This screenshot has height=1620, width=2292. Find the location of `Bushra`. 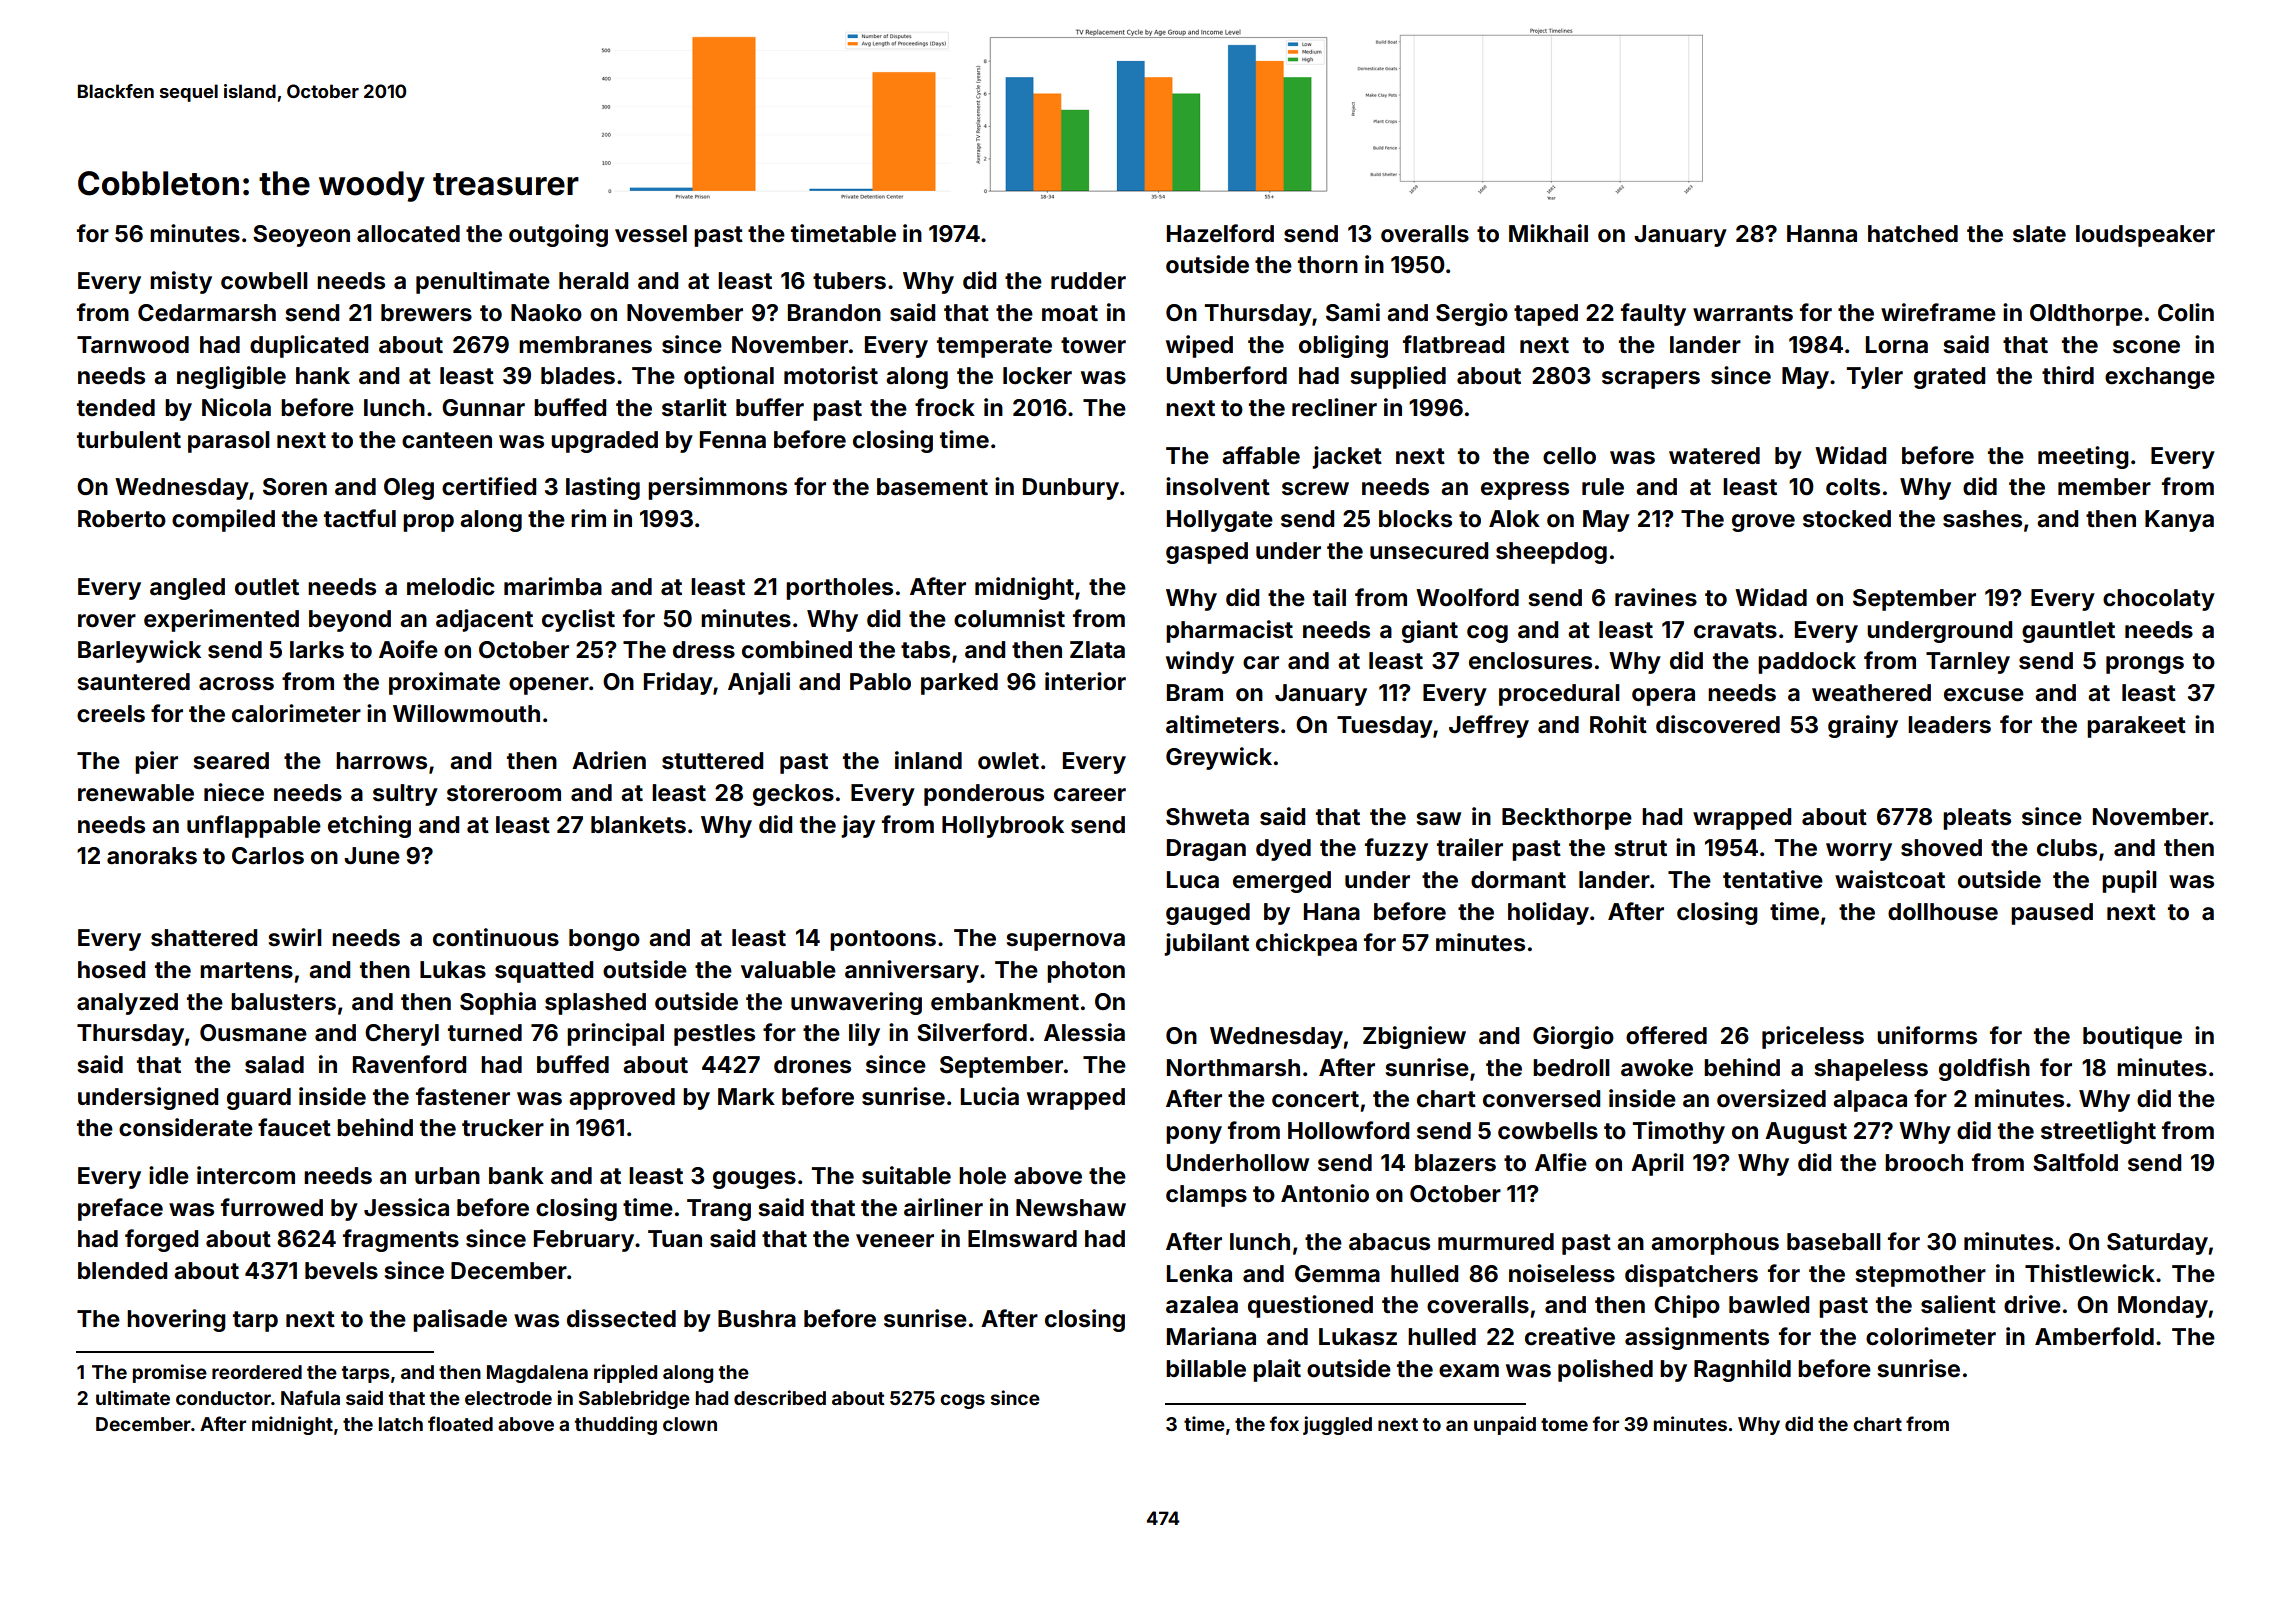

Bushra is located at coordinates (757, 1319).
